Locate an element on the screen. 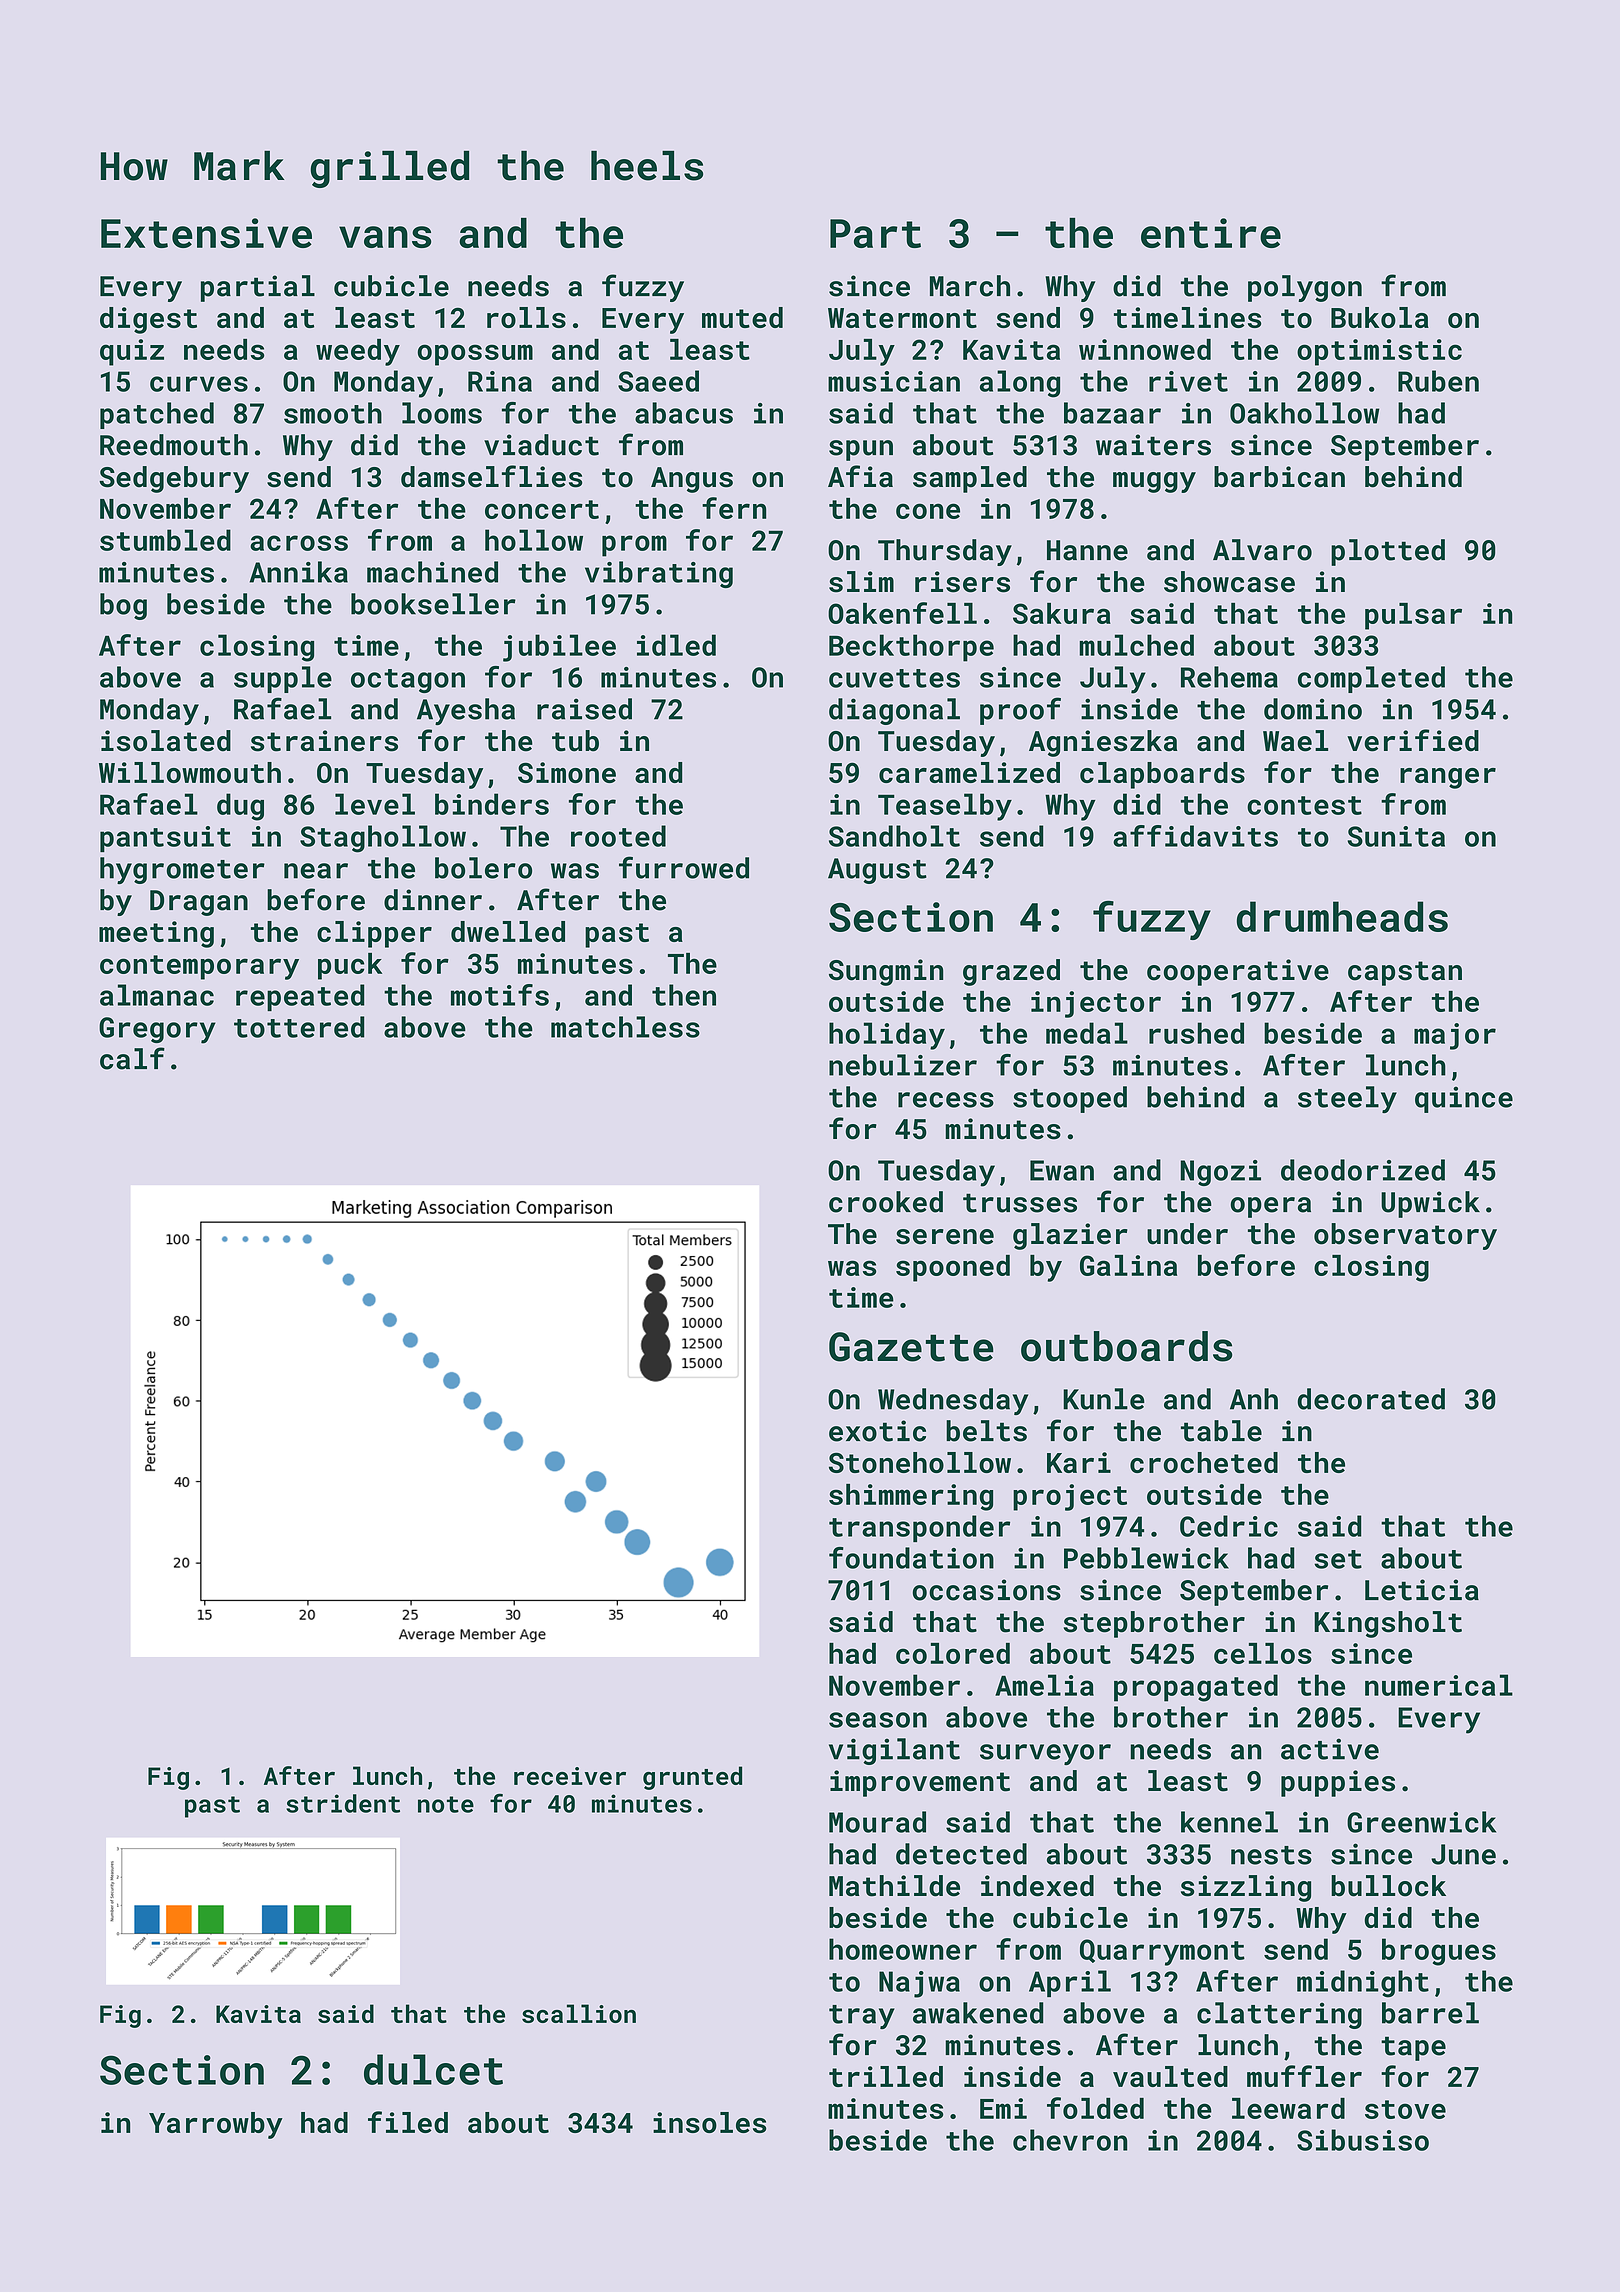  calf is located at coordinates (132, 1058).
